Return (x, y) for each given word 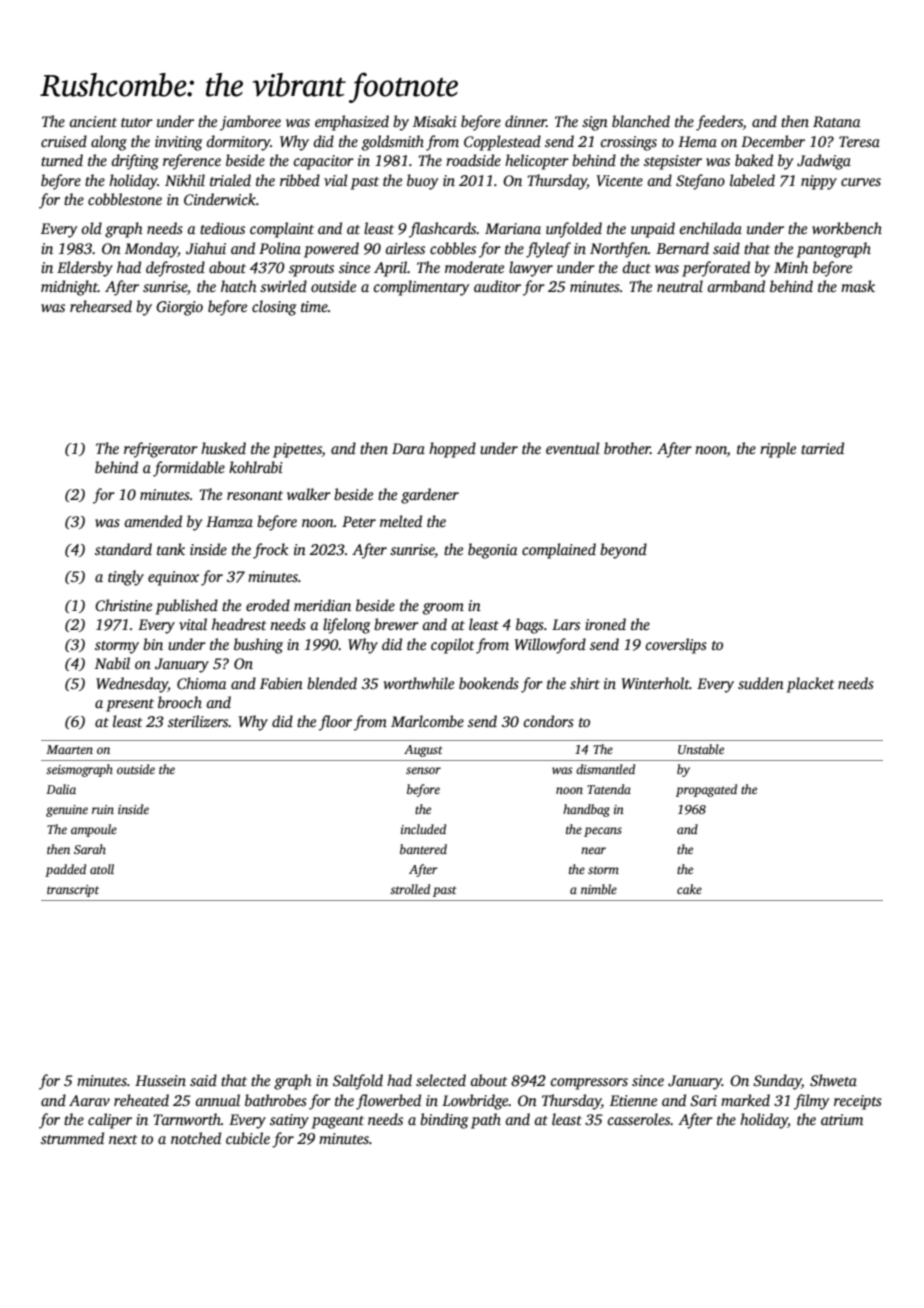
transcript (73, 891)
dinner (525, 121)
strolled (410, 889)
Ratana (837, 121)
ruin (103, 809)
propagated (706, 790)
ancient (93, 121)
